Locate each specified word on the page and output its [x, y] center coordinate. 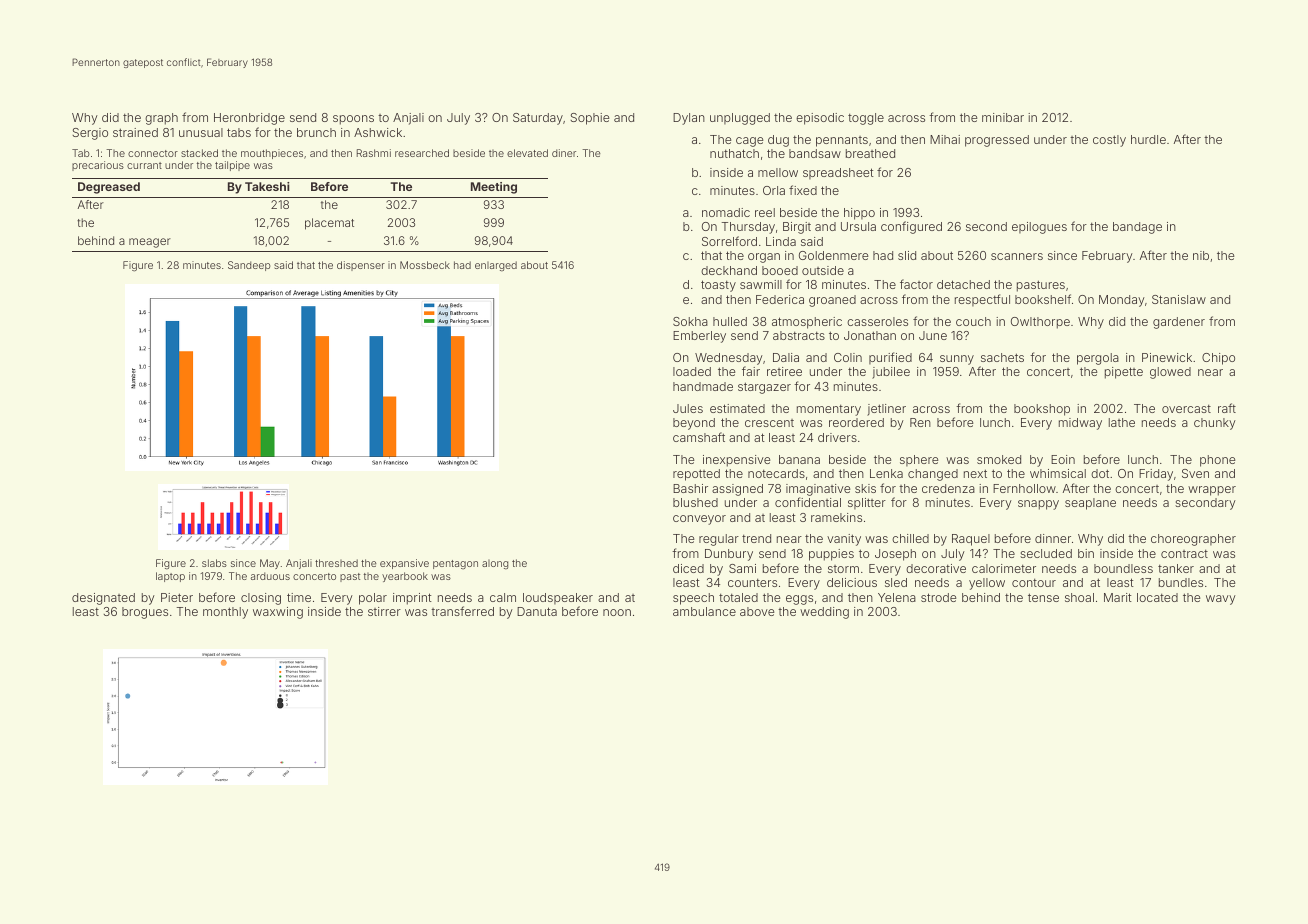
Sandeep [249, 266]
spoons [353, 120]
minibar [1003, 117]
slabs [214, 563]
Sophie [589, 119]
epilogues [1039, 228]
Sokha [690, 321]
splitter [867, 504]
